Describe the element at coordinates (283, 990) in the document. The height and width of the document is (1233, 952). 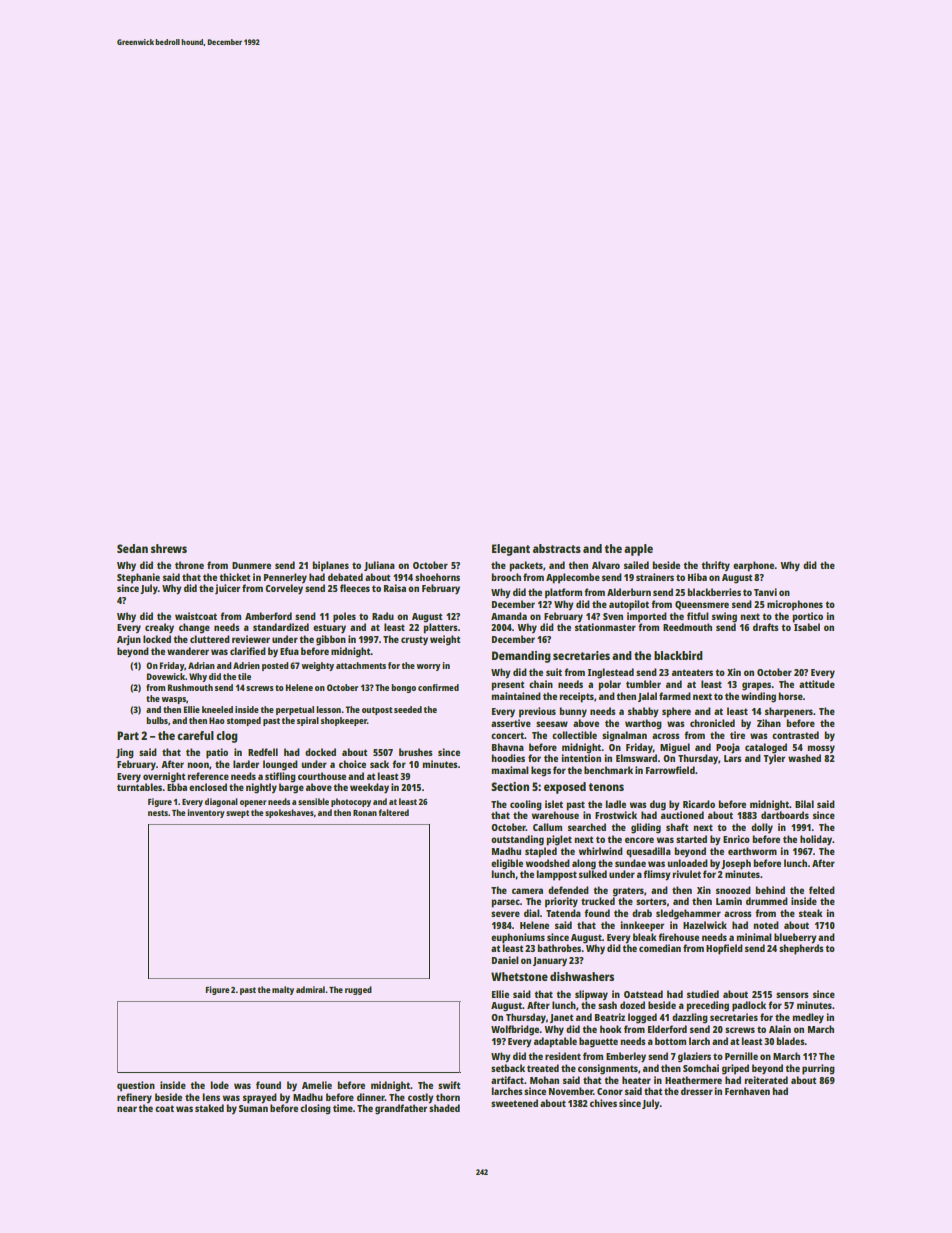
I see `malty` at that location.
